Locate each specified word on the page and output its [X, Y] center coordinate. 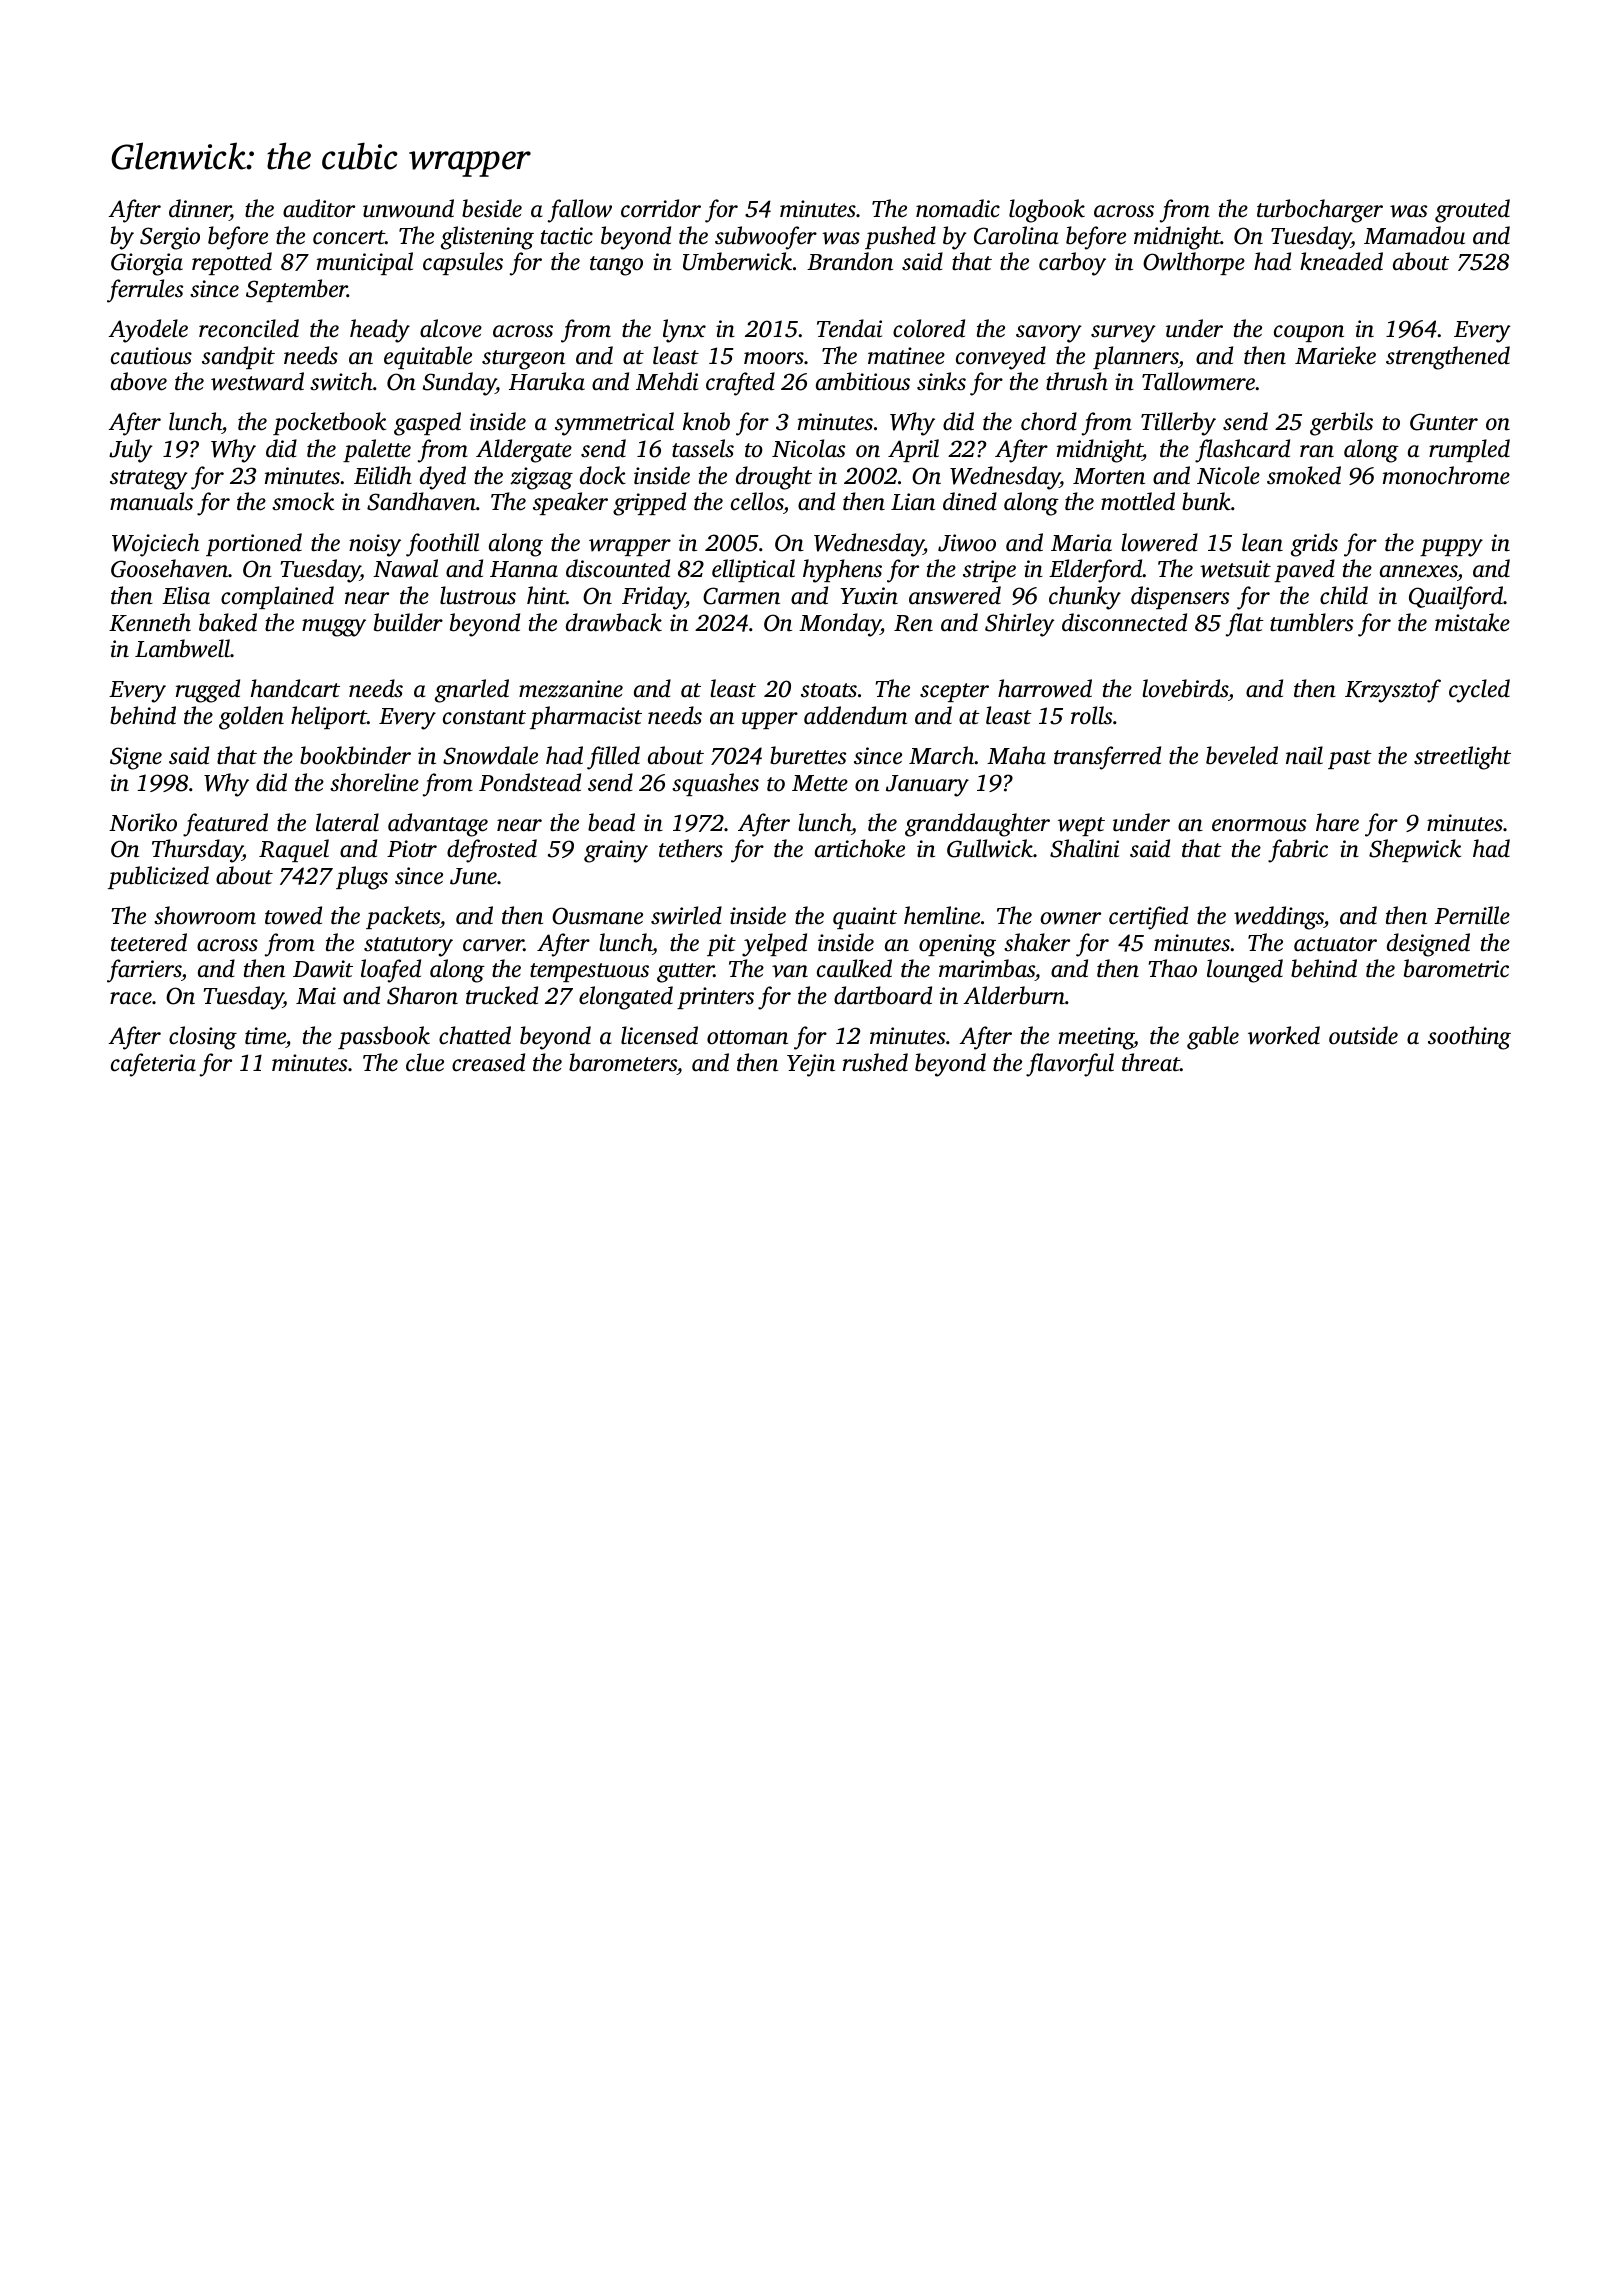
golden [251, 718]
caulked [854, 968]
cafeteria [153, 1065]
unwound [408, 208]
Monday [840, 625]
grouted [1472, 211]
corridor [661, 208]
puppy [1451, 548]
